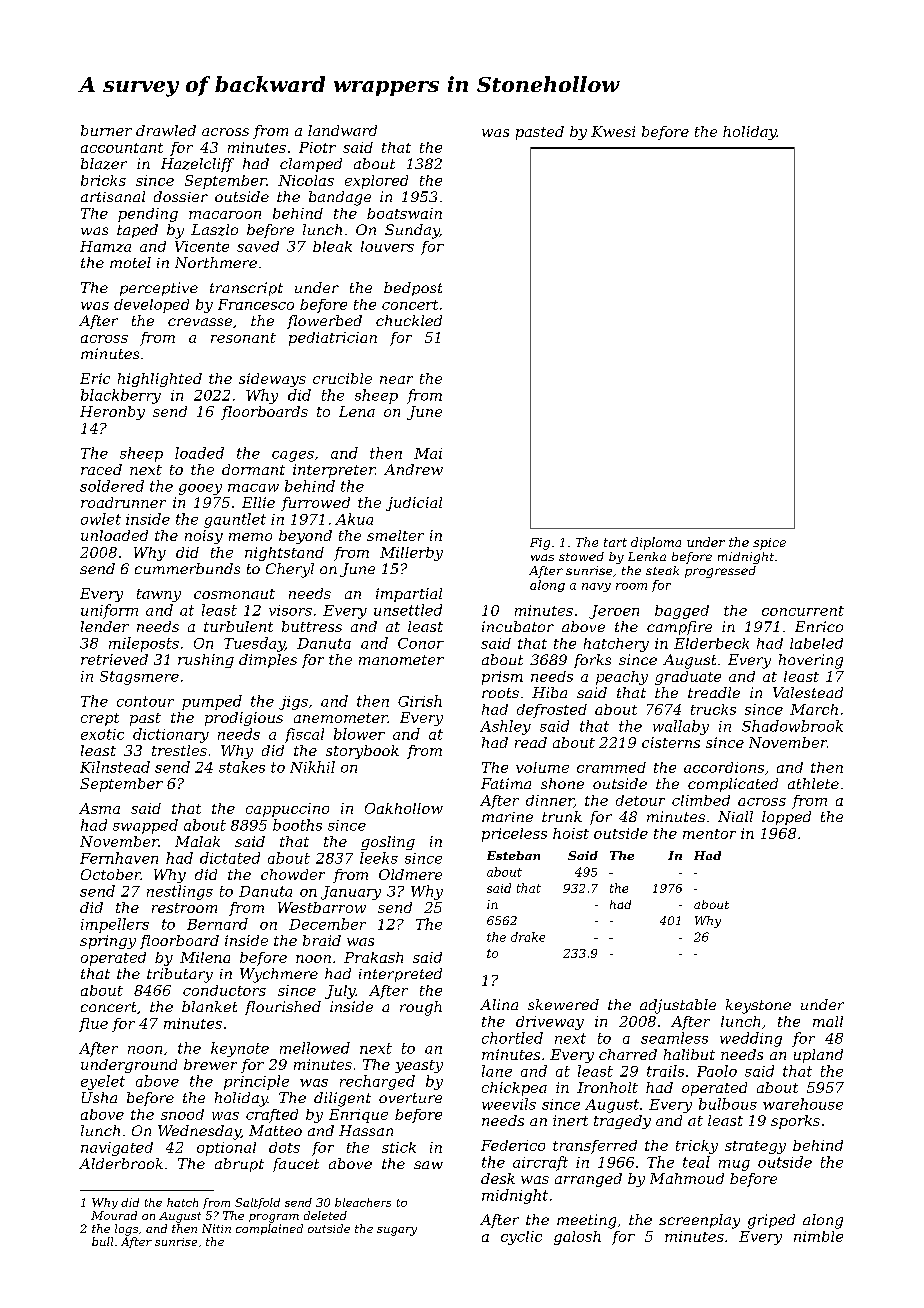 The height and width of the screenshot is (1308, 924). Describe the element at coordinates (412, 231) in the screenshot. I see `Sunday` at that location.
